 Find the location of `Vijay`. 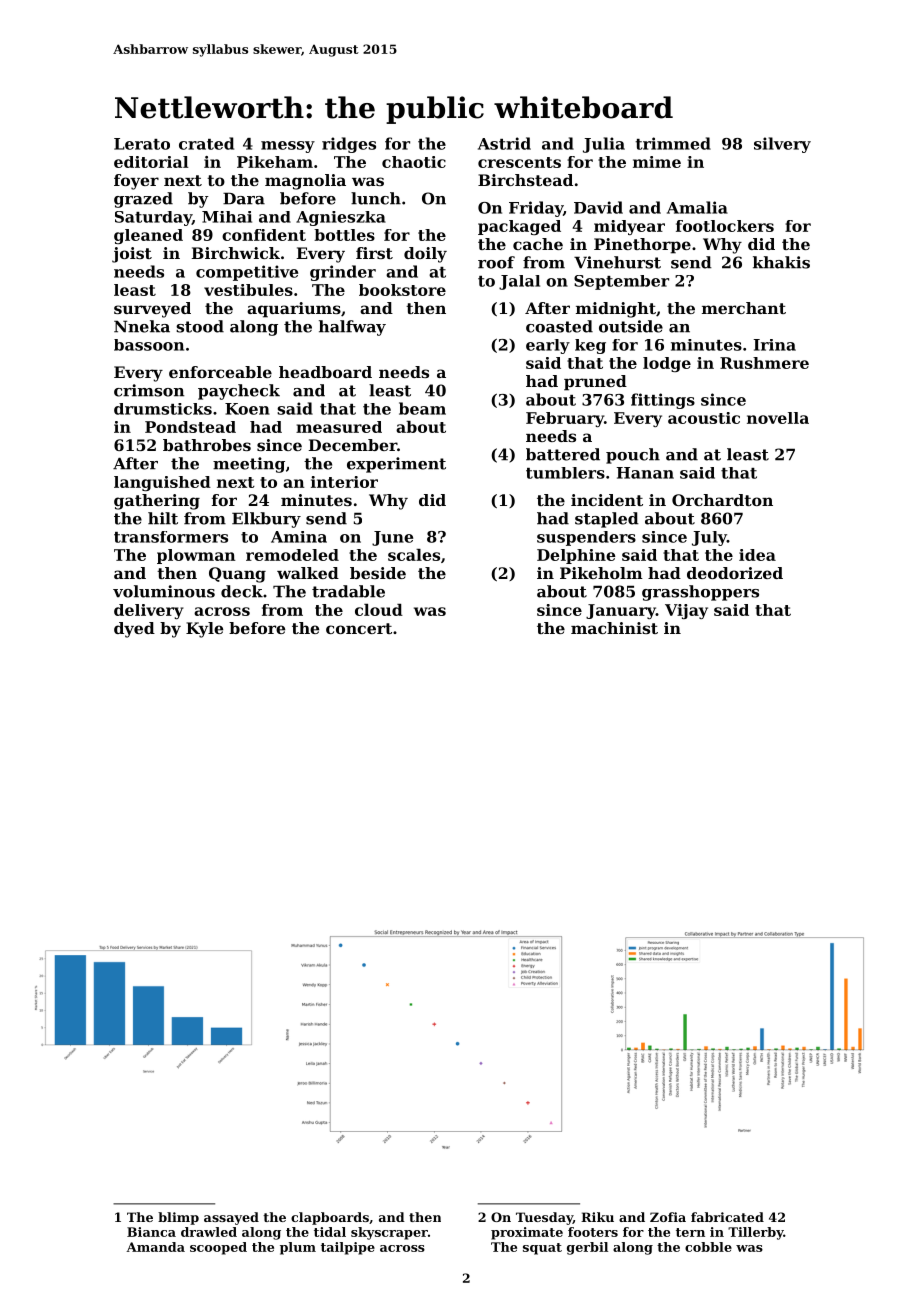

Vijay is located at coordinates (686, 611).
